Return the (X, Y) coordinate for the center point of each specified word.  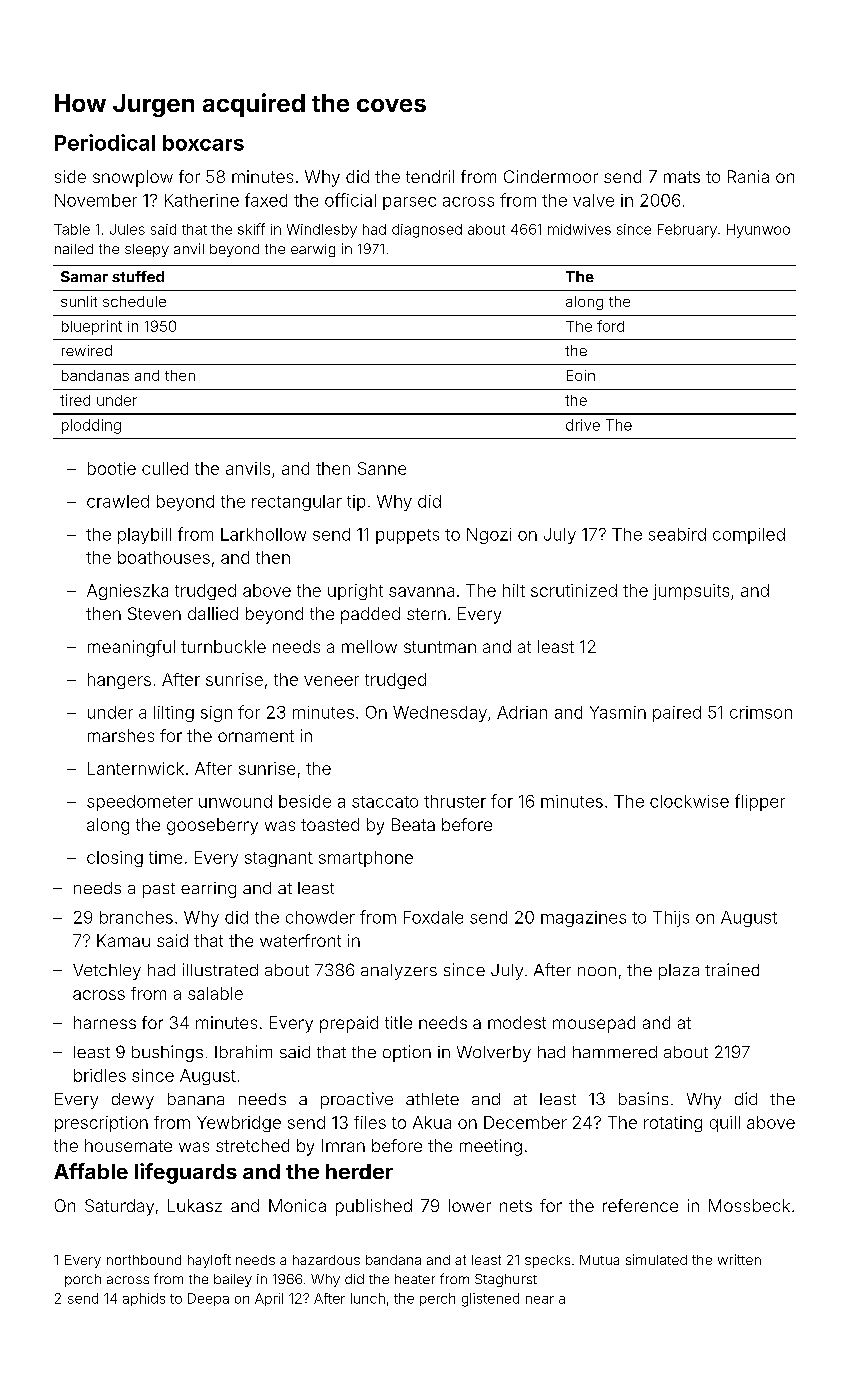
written (739, 1259)
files (370, 1122)
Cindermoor (551, 176)
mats (682, 177)
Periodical (105, 142)
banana (196, 1099)
